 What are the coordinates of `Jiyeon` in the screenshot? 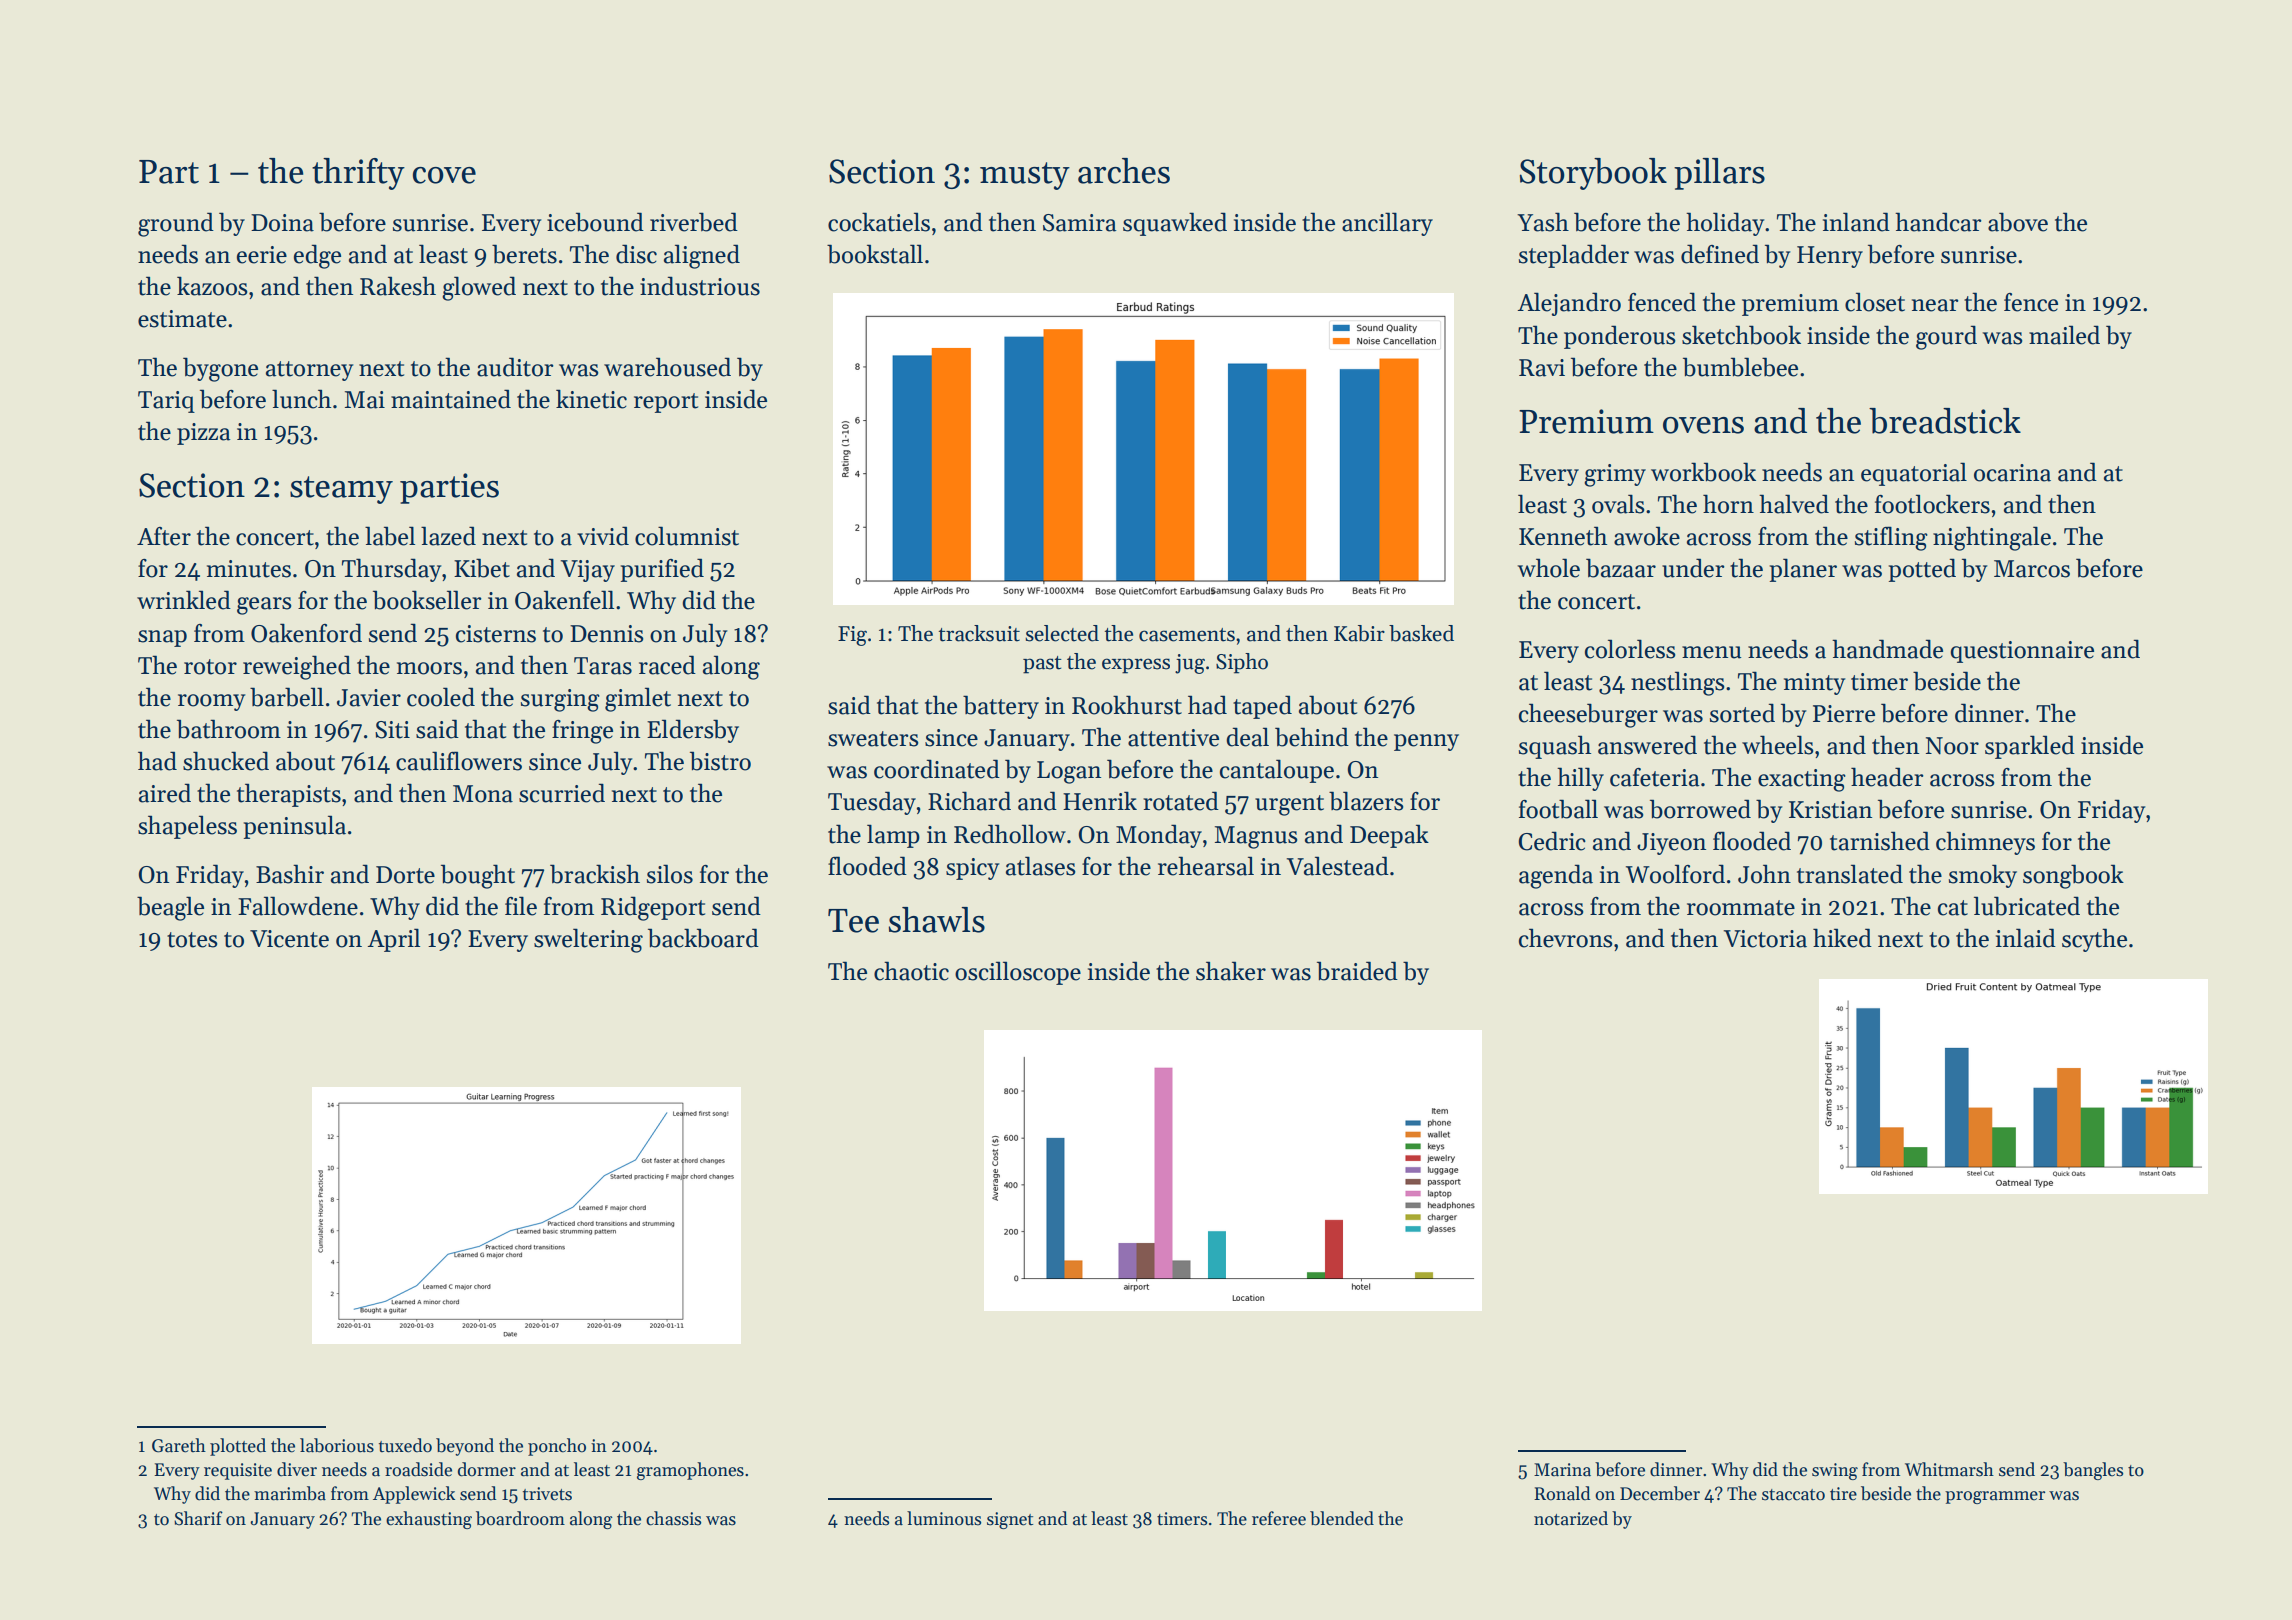 It's located at (1671, 844).
